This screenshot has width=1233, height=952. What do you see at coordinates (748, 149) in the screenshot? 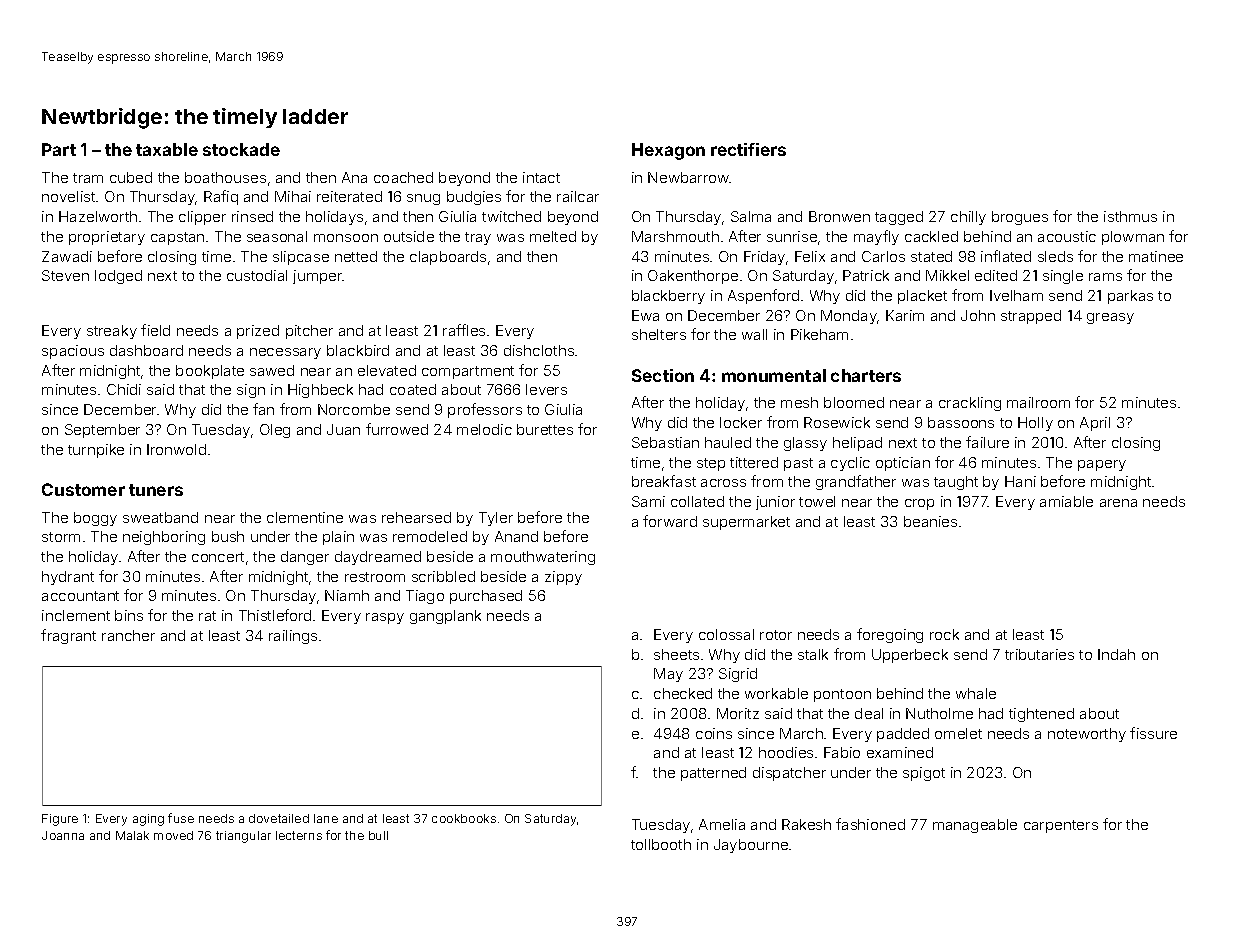
I see `rectifiers` at bounding box center [748, 149].
